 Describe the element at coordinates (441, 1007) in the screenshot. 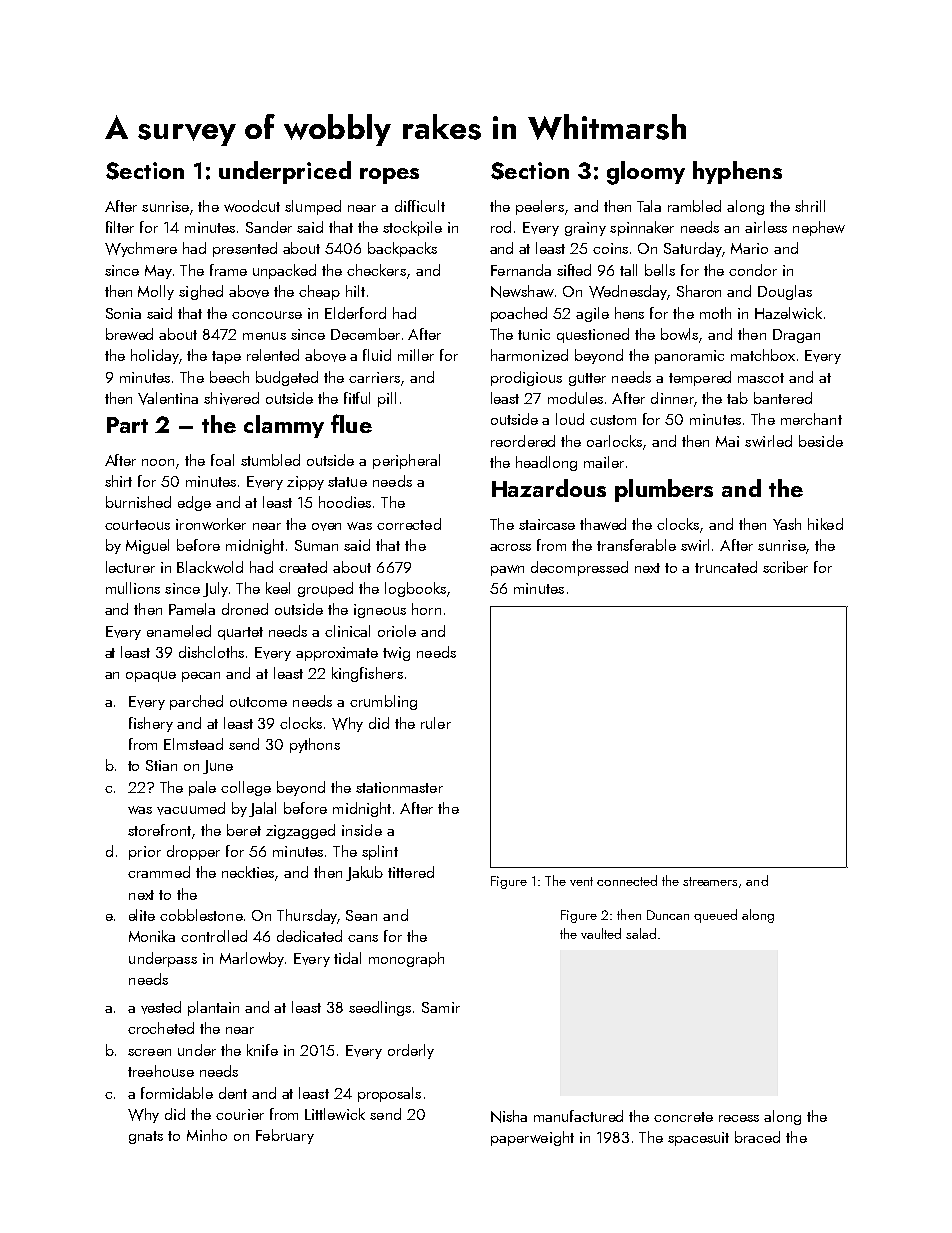

I see `Samir` at that location.
